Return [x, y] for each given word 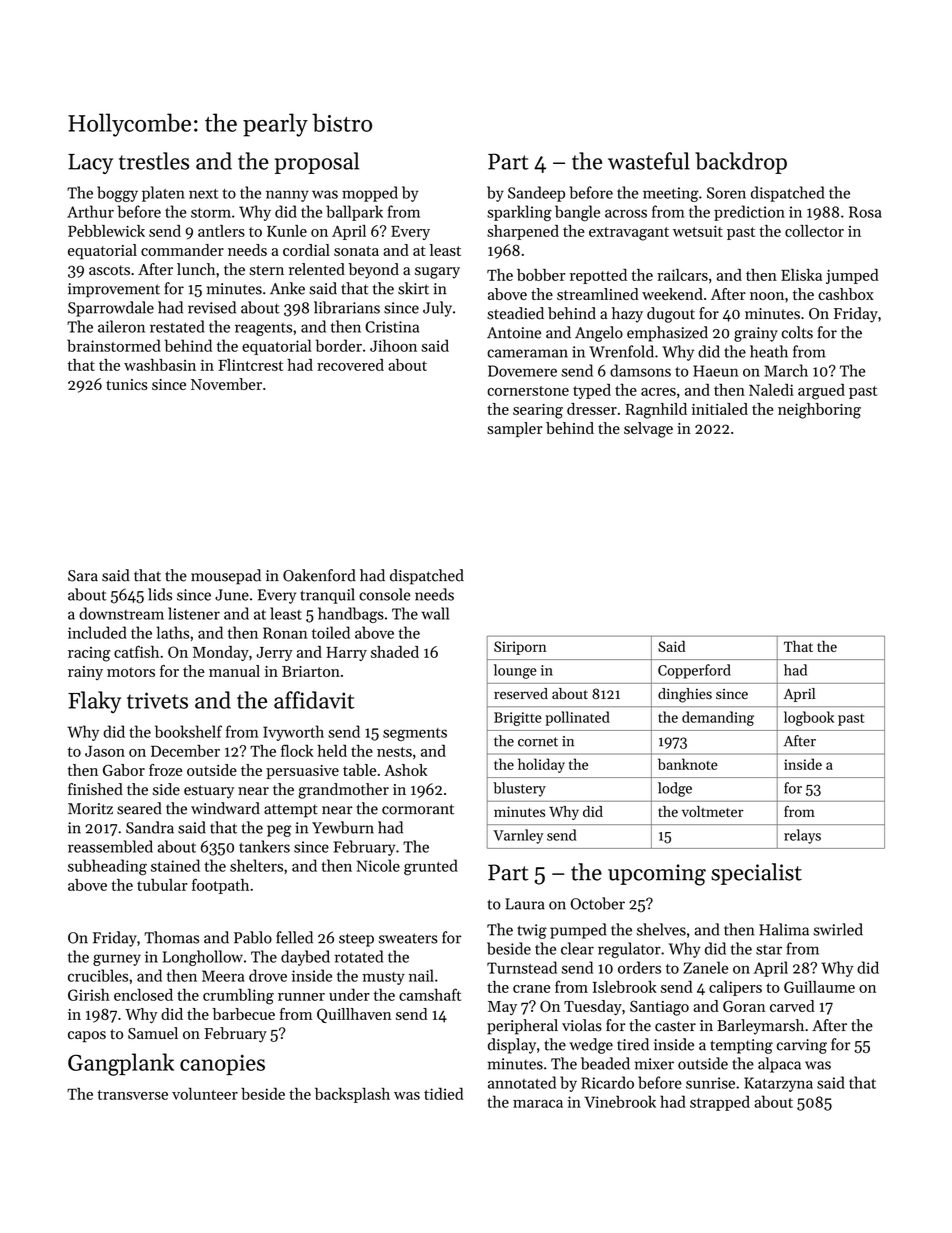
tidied [443, 1093]
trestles [154, 161]
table [359, 770]
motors [131, 672]
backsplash [352, 1095]
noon [767, 296]
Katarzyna [778, 1084]
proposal [317, 163]
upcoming [657, 875]
